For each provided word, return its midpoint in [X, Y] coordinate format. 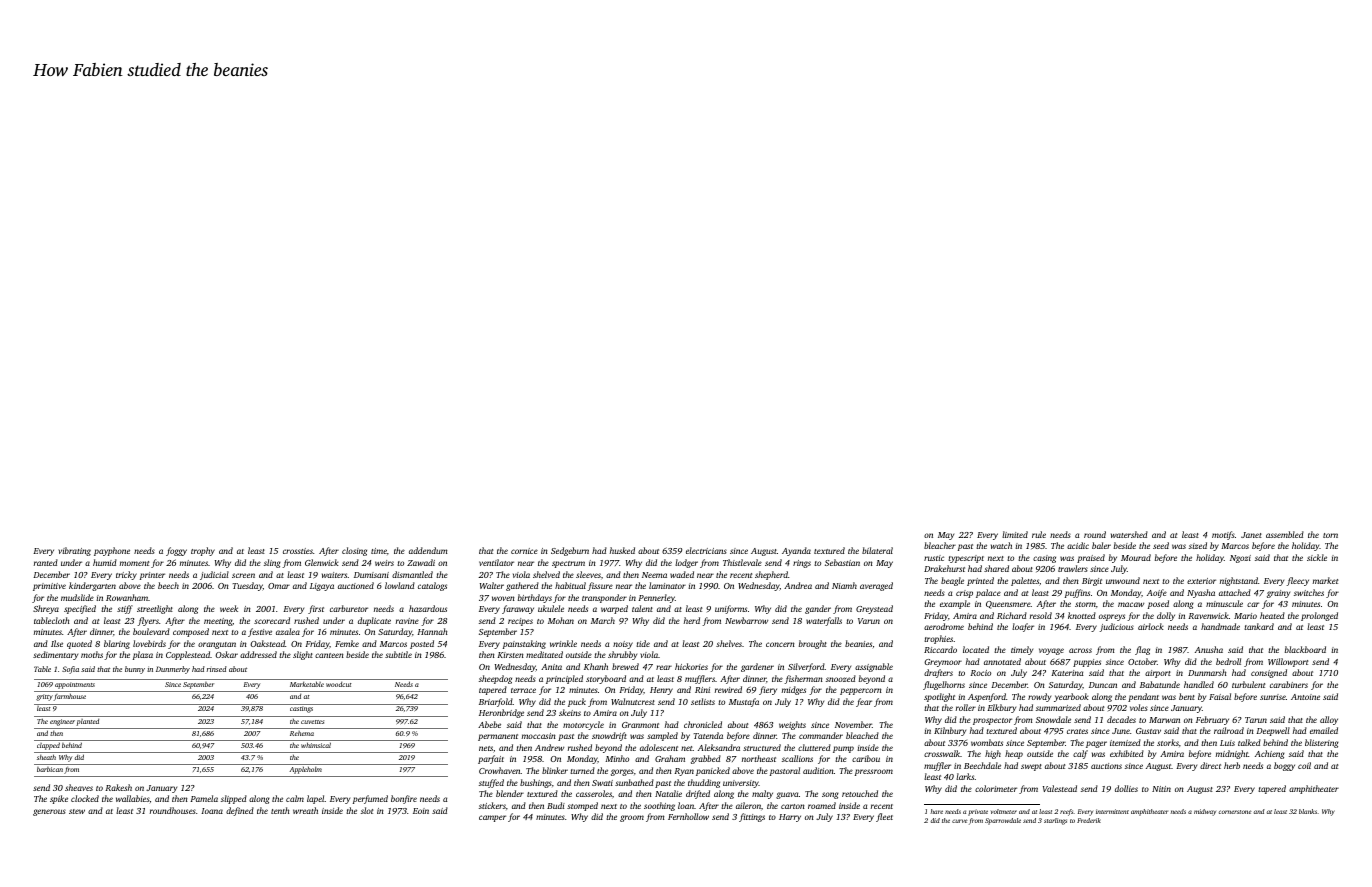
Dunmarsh [1207, 672]
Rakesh [118, 787]
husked [622, 550]
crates [1077, 731]
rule [1039, 534]
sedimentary [55, 655]
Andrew [549, 747]
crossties [298, 551]
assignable [874, 667]
